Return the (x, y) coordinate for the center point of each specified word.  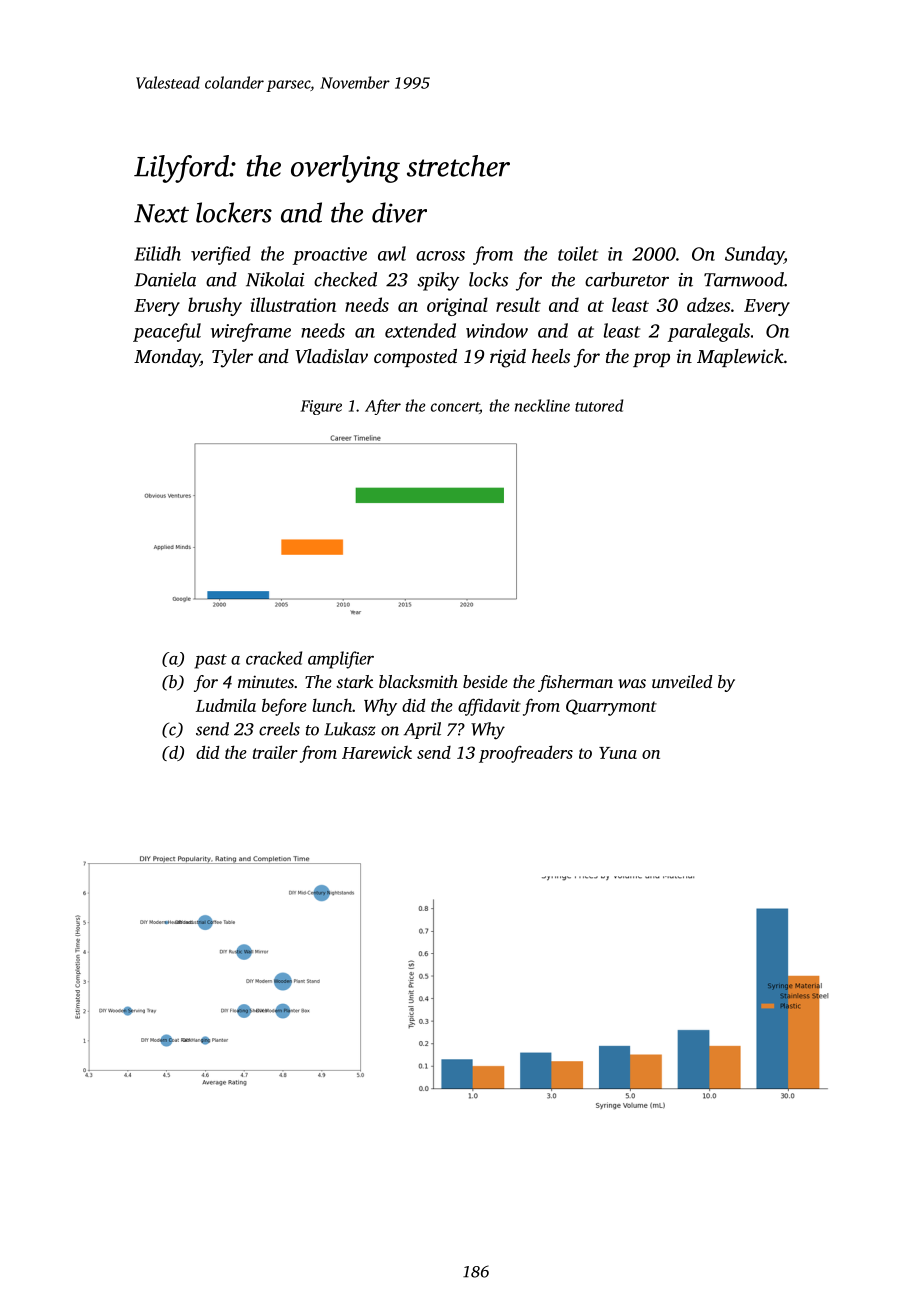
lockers (234, 212)
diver (399, 212)
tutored (599, 405)
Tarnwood (744, 279)
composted (415, 358)
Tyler (232, 358)
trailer (275, 752)
